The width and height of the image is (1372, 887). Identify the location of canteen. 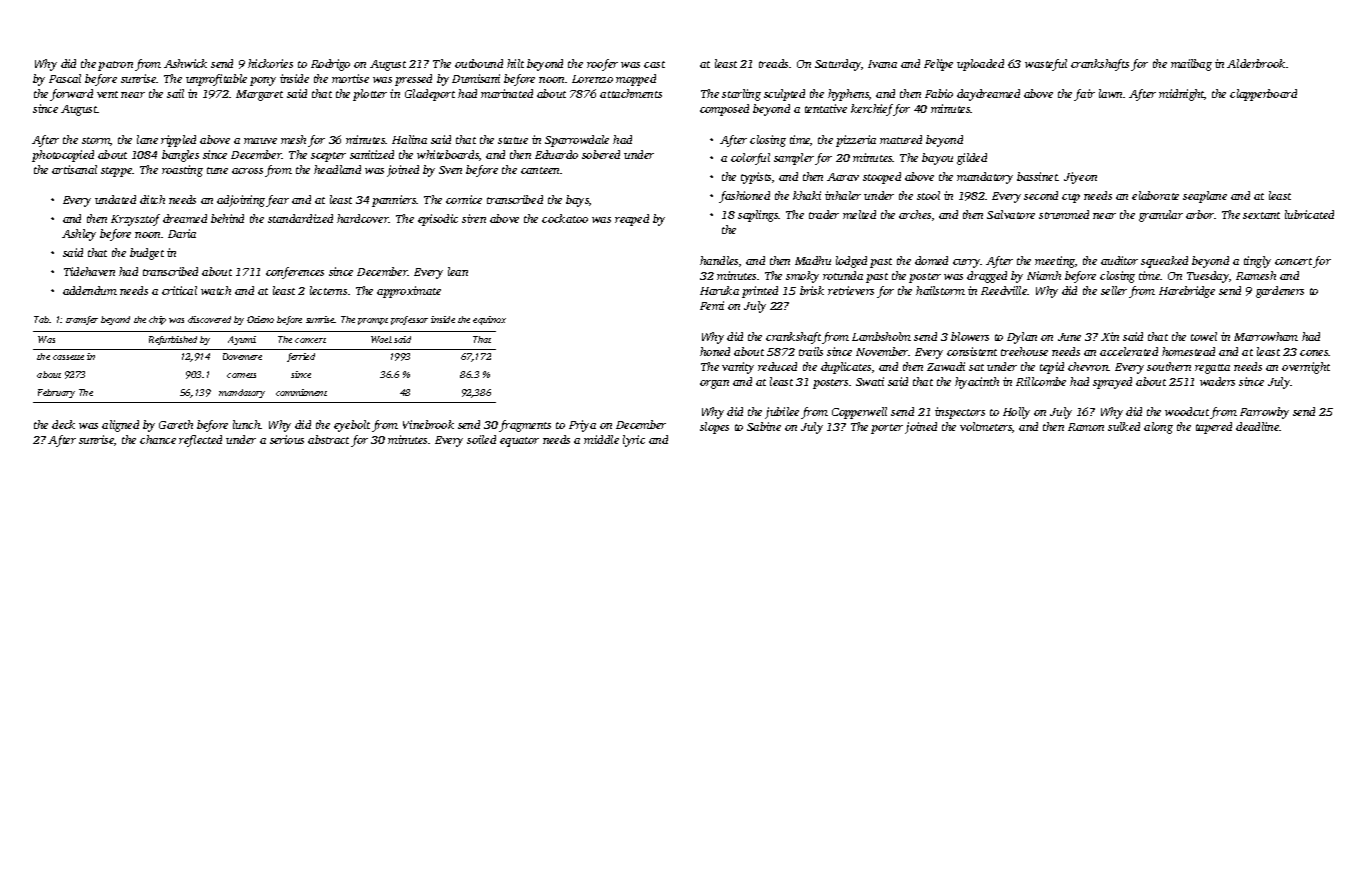
(540, 170).
